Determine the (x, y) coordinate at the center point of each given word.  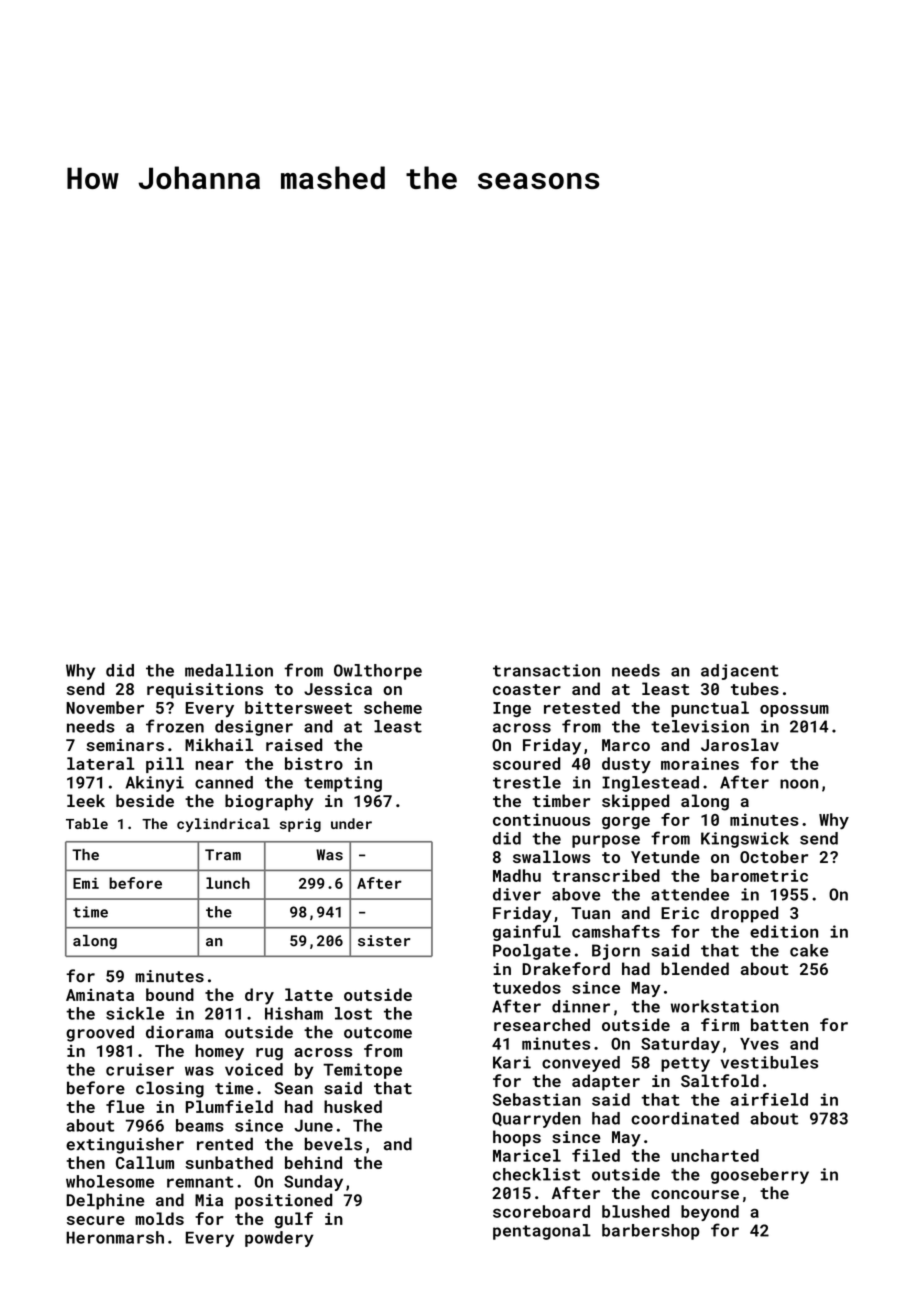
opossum (794, 711)
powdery (279, 1239)
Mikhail (219, 744)
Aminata (100, 995)
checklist (536, 1174)
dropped (745, 914)
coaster (527, 689)
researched (542, 1024)
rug (269, 1054)
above (576, 894)
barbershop (650, 1232)
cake (809, 950)
